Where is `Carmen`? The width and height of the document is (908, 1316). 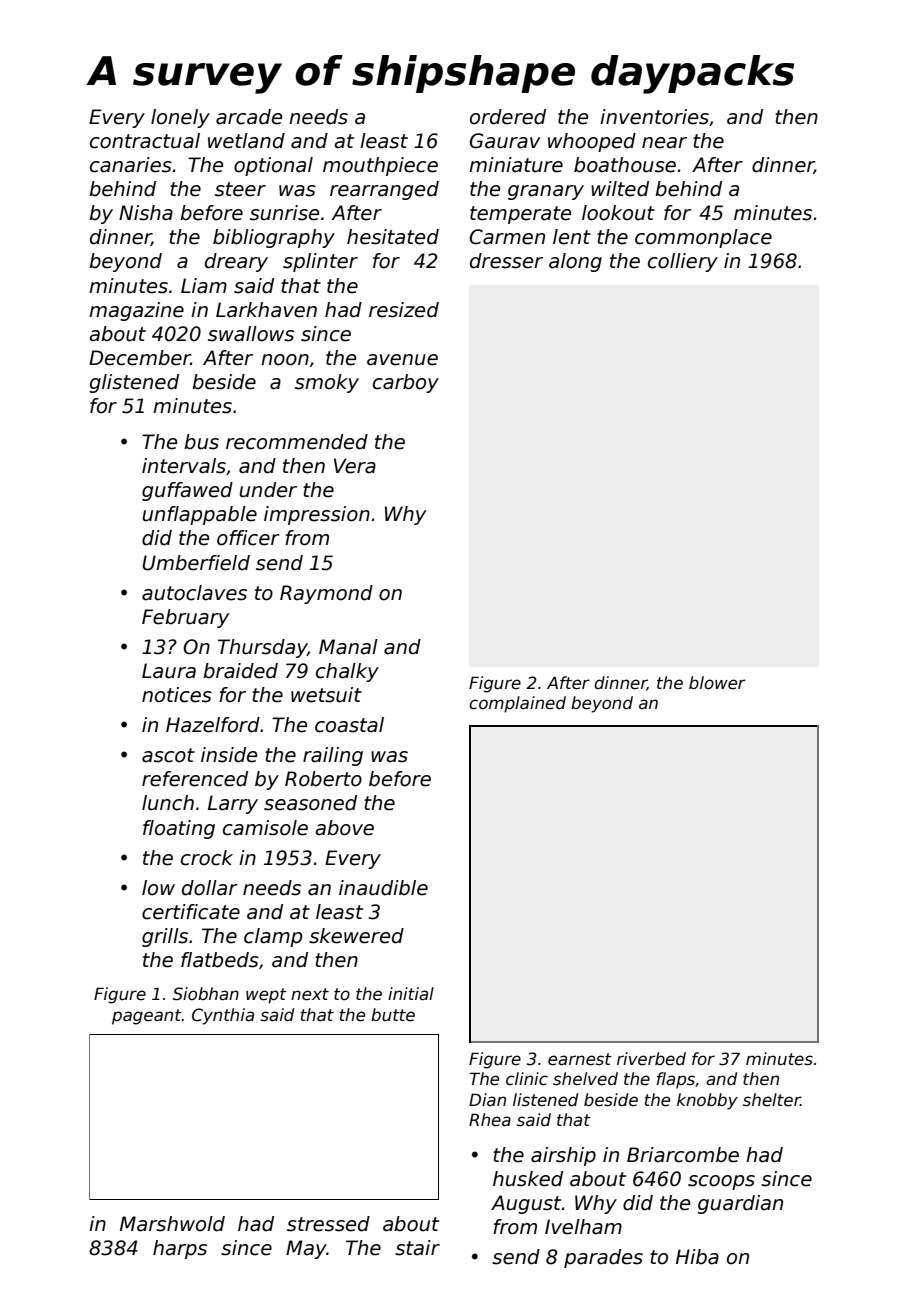 Carmen is located at coordinates (507, 237).
